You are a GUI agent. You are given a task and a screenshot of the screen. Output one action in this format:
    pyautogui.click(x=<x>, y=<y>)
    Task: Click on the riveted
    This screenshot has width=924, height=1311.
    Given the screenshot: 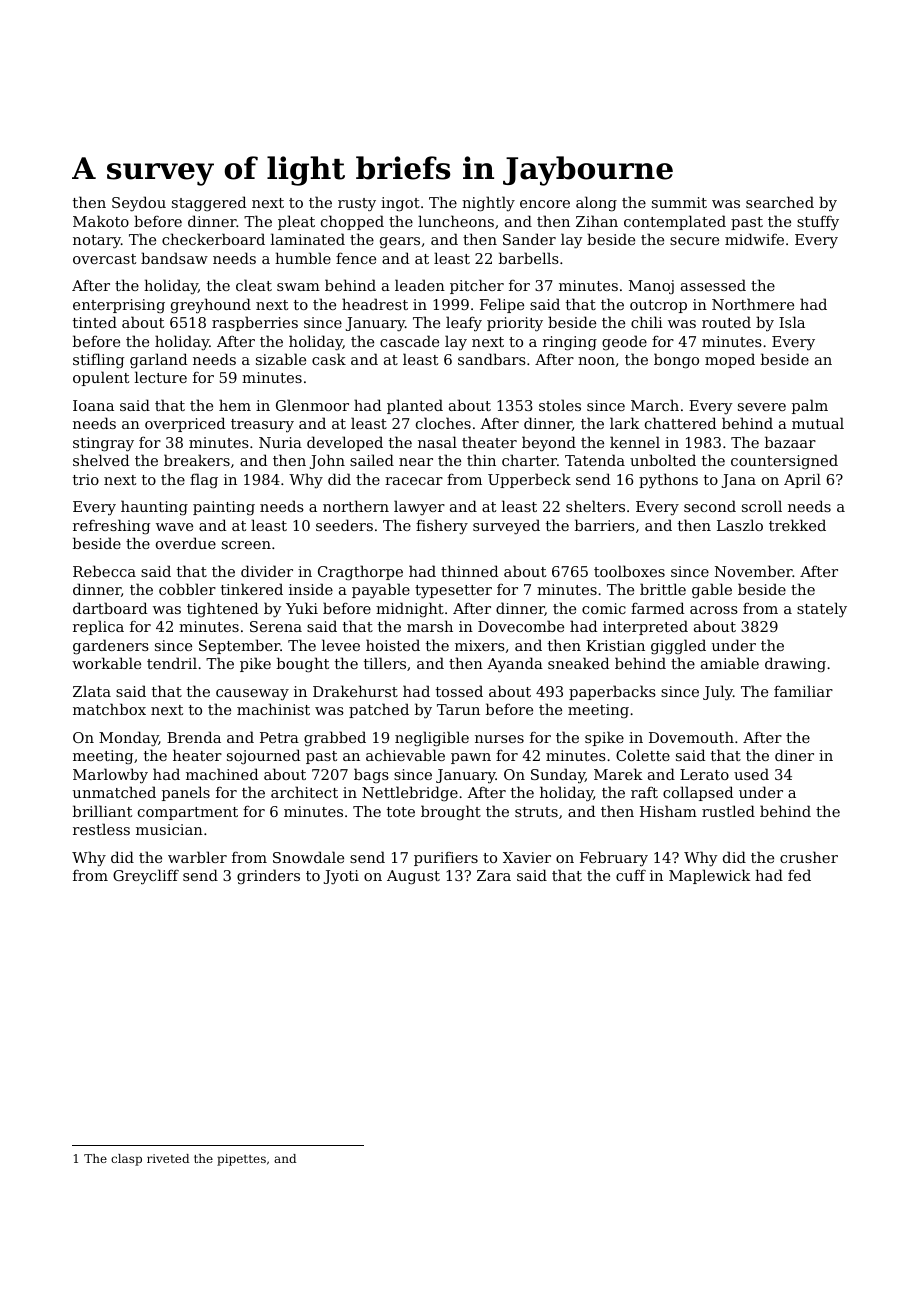 What is the action you would take?
    pyautogui.click(x=168, y=1158)
